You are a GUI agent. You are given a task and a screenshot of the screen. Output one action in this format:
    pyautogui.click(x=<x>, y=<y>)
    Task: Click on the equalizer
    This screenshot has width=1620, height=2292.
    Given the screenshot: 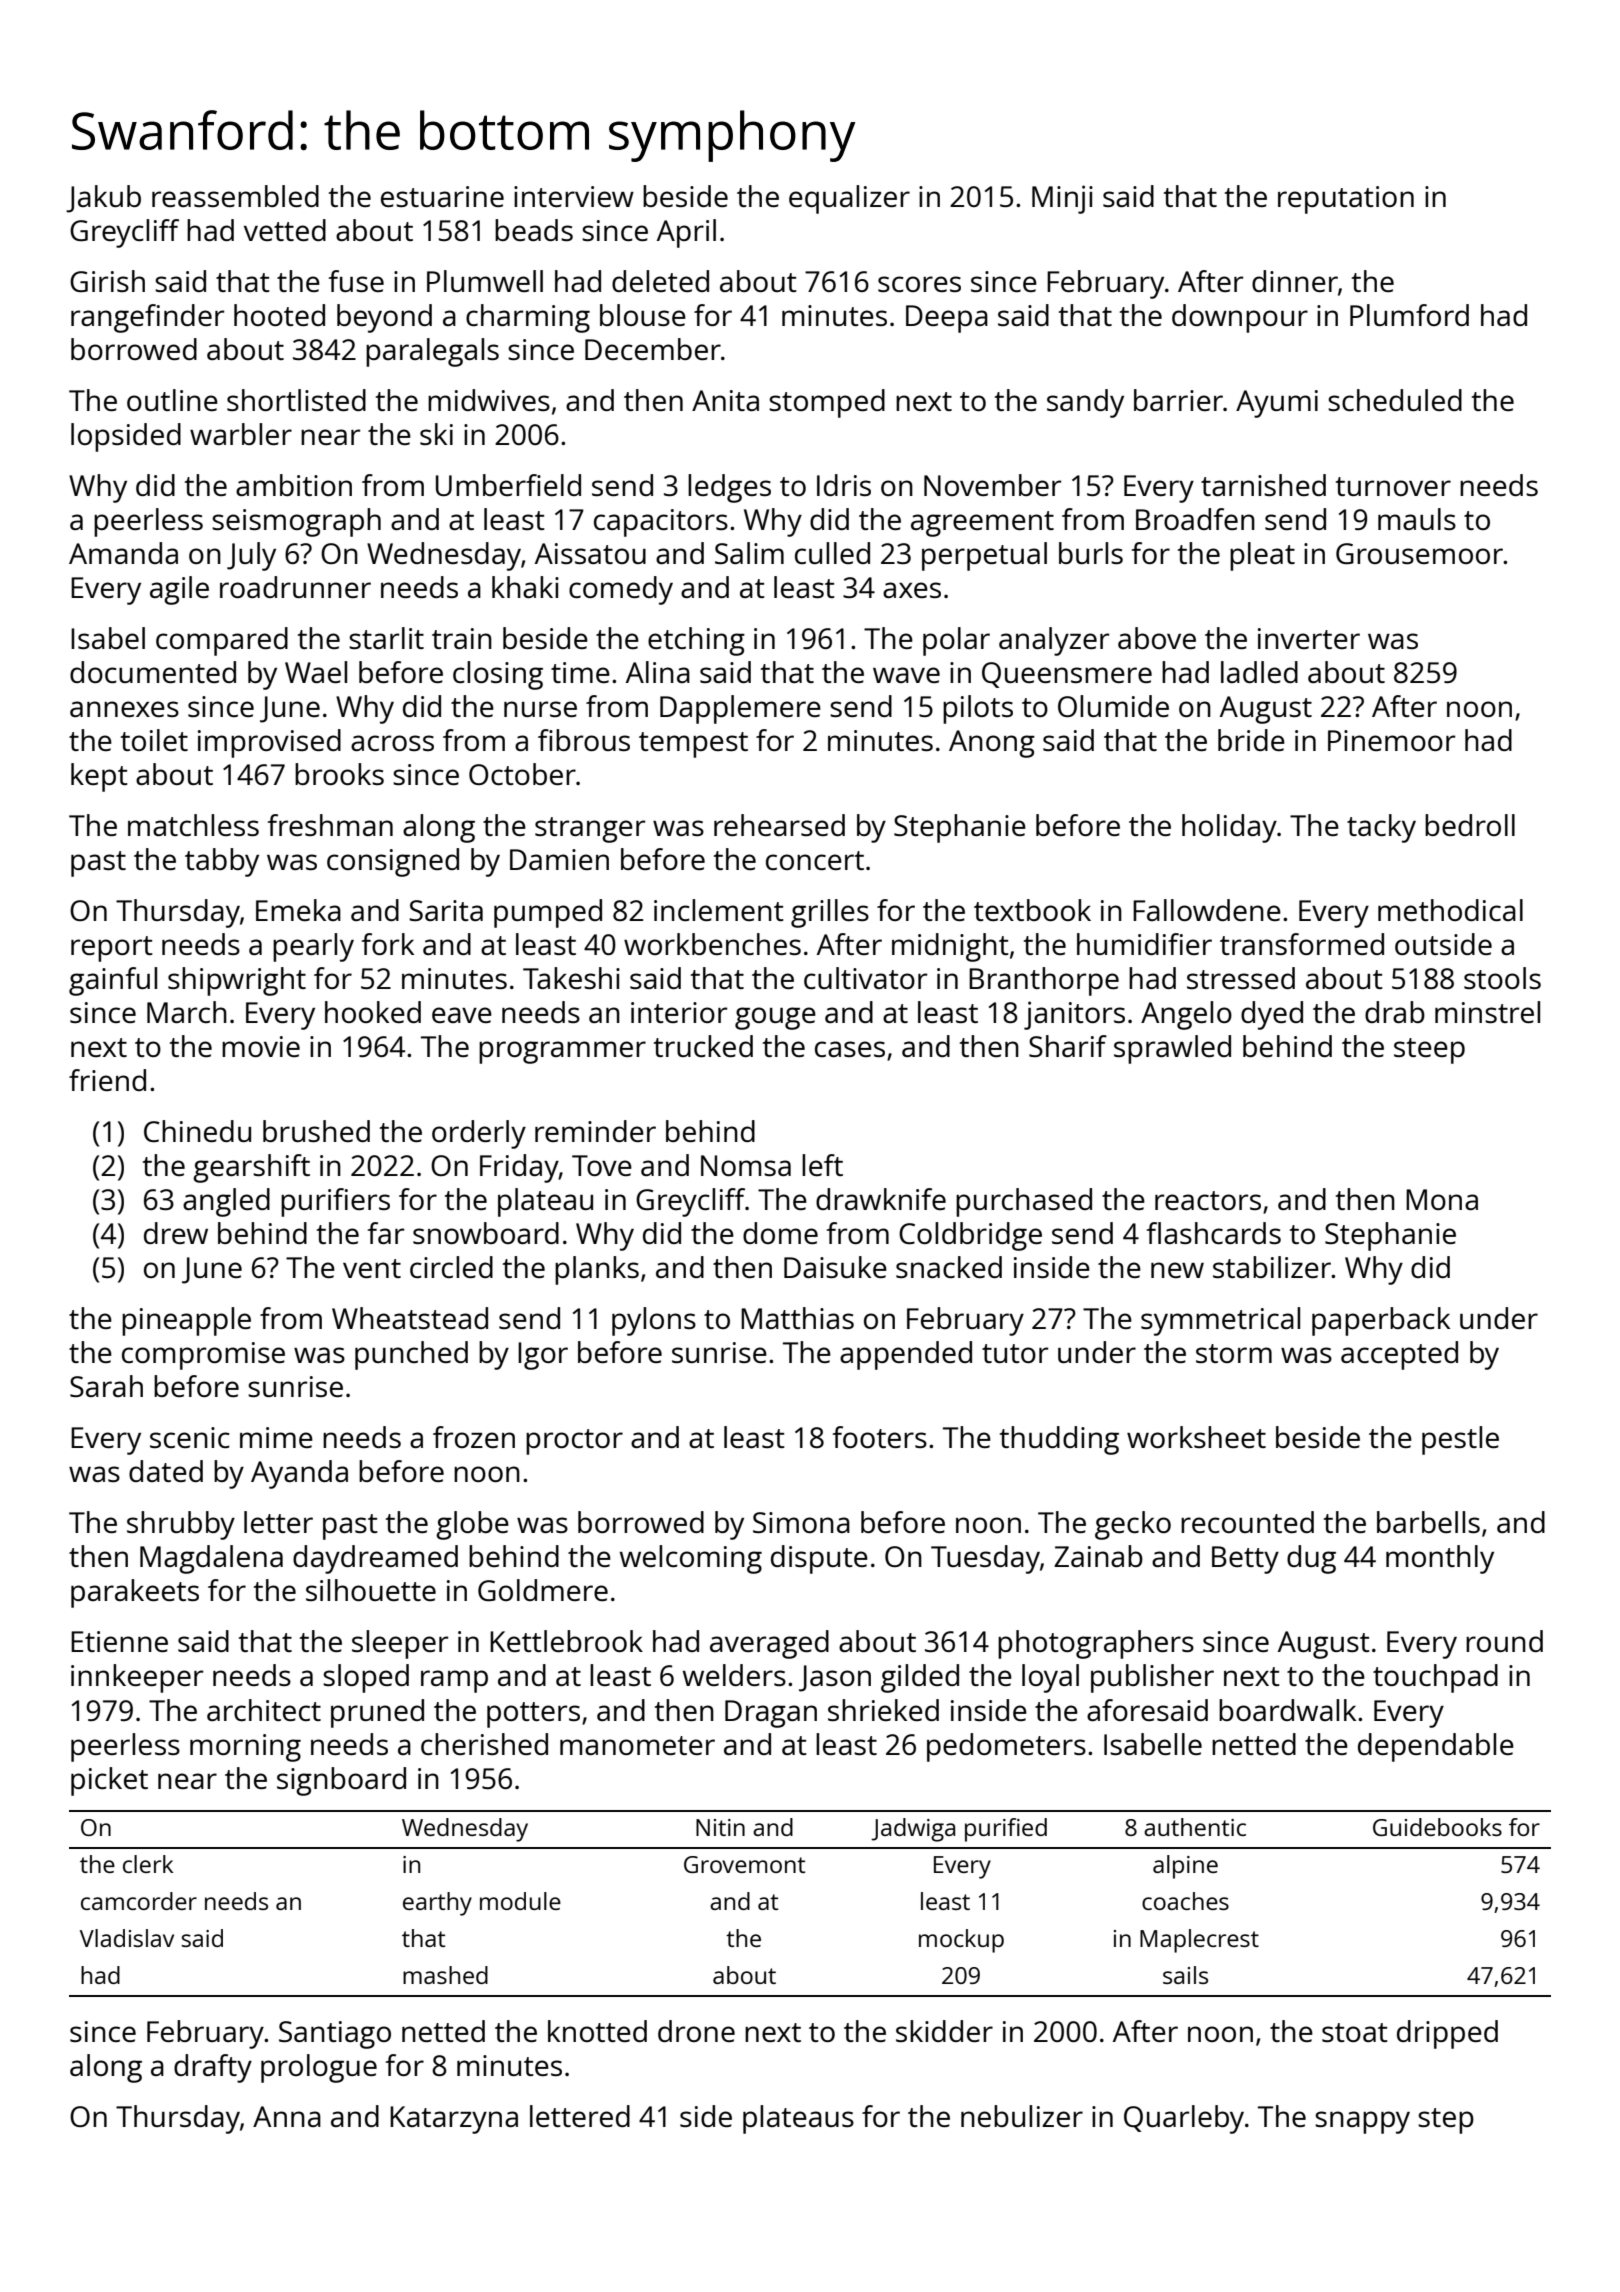 What is the action you would take?
    pyautogui.click(x=849, y=199)
